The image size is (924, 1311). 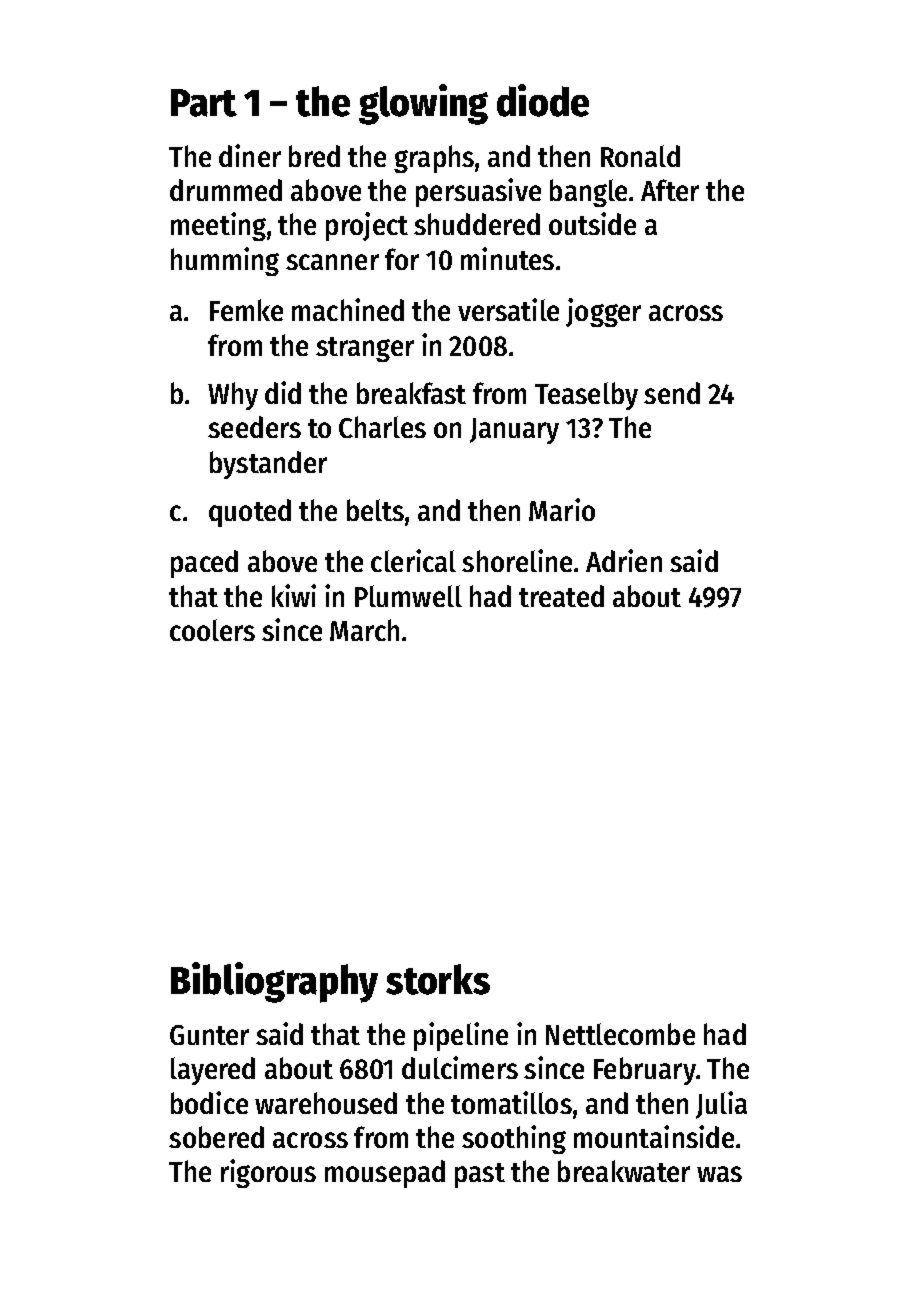 What do you see at coordinates (514, 431) in the document?
I see `January` at bounding box center [514, 431].
